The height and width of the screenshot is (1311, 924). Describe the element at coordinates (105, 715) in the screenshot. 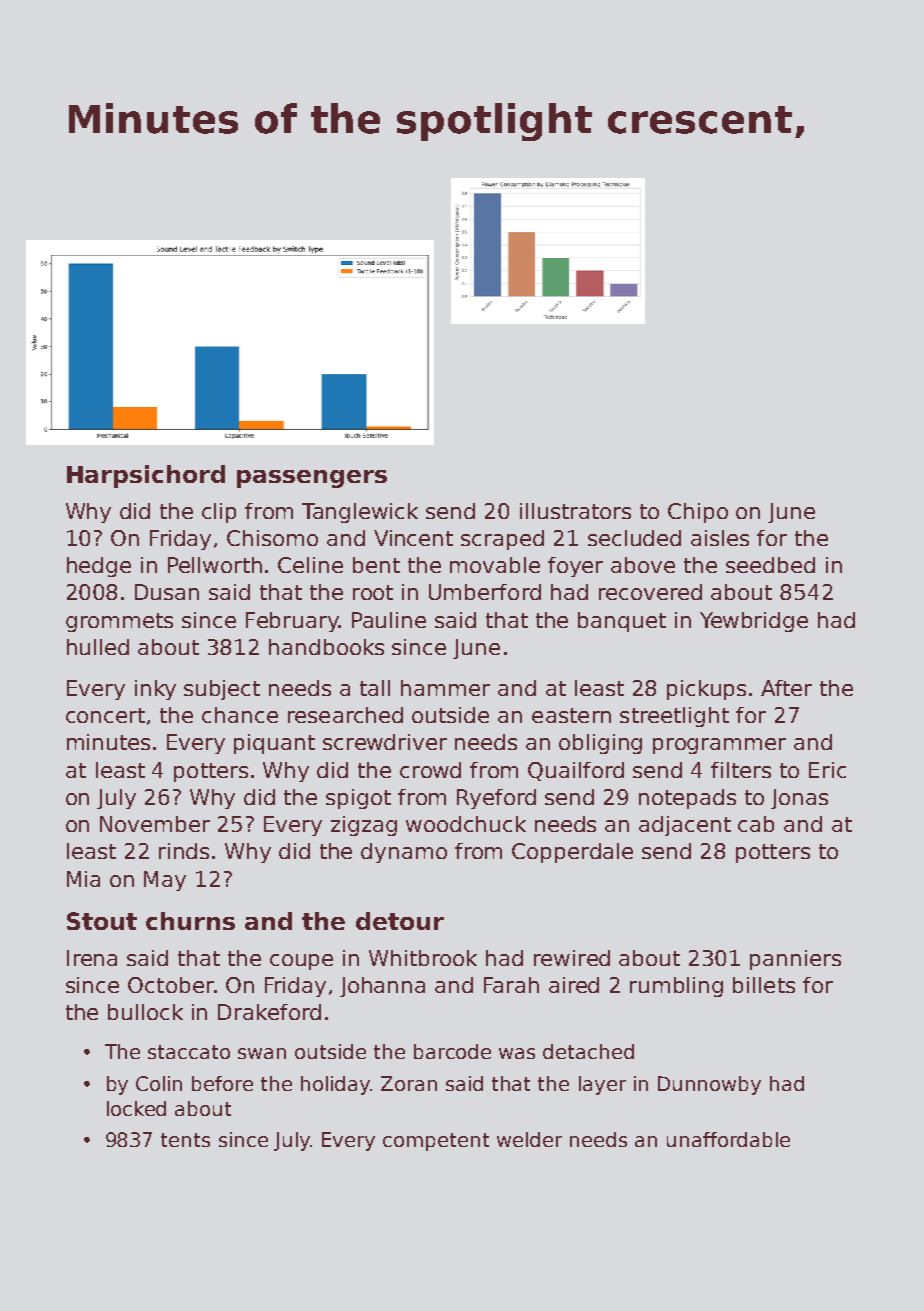

I see `concert` at that location.
